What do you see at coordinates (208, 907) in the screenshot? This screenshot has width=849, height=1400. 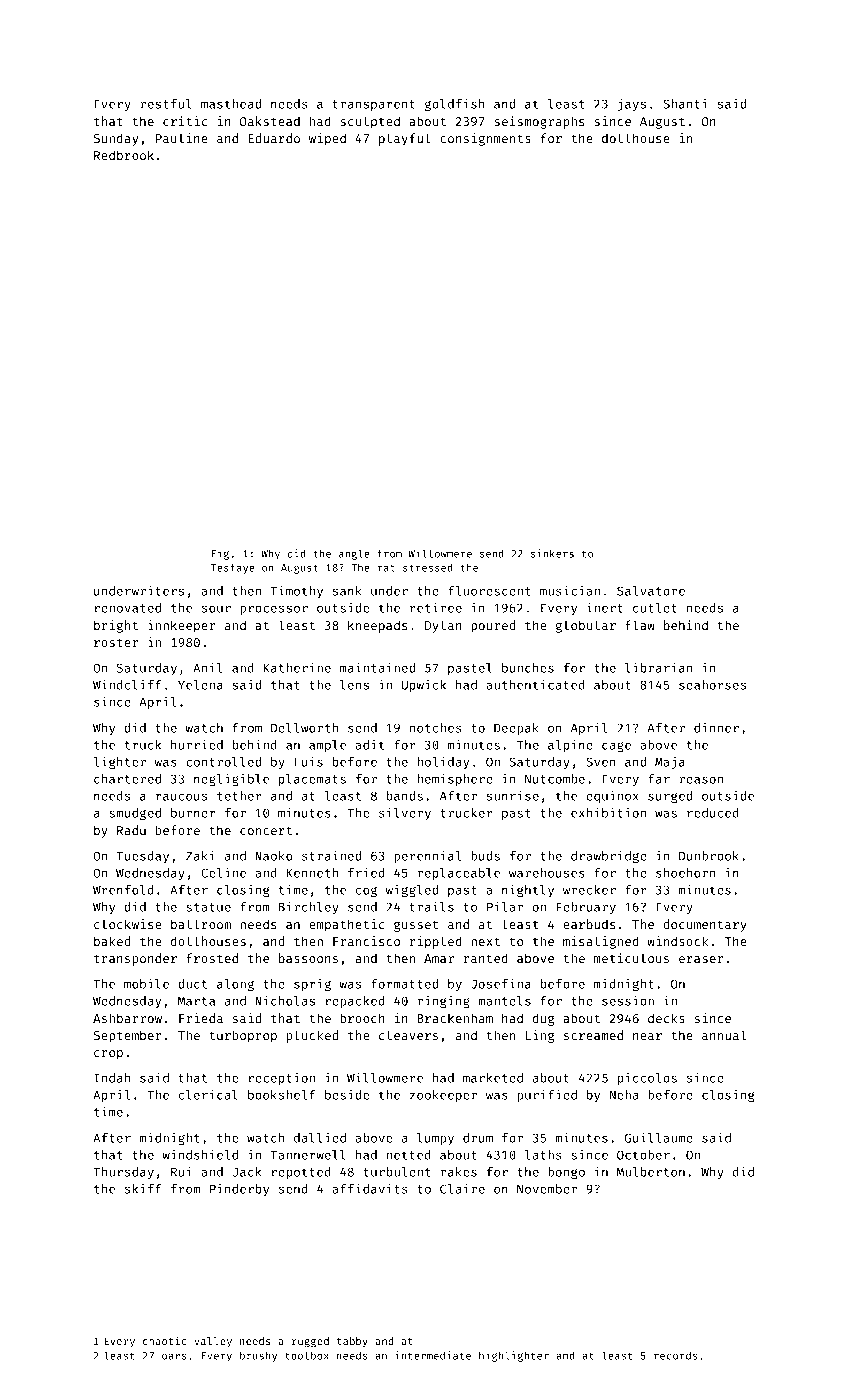 I see `statue` at bounding box center [208, 907].
